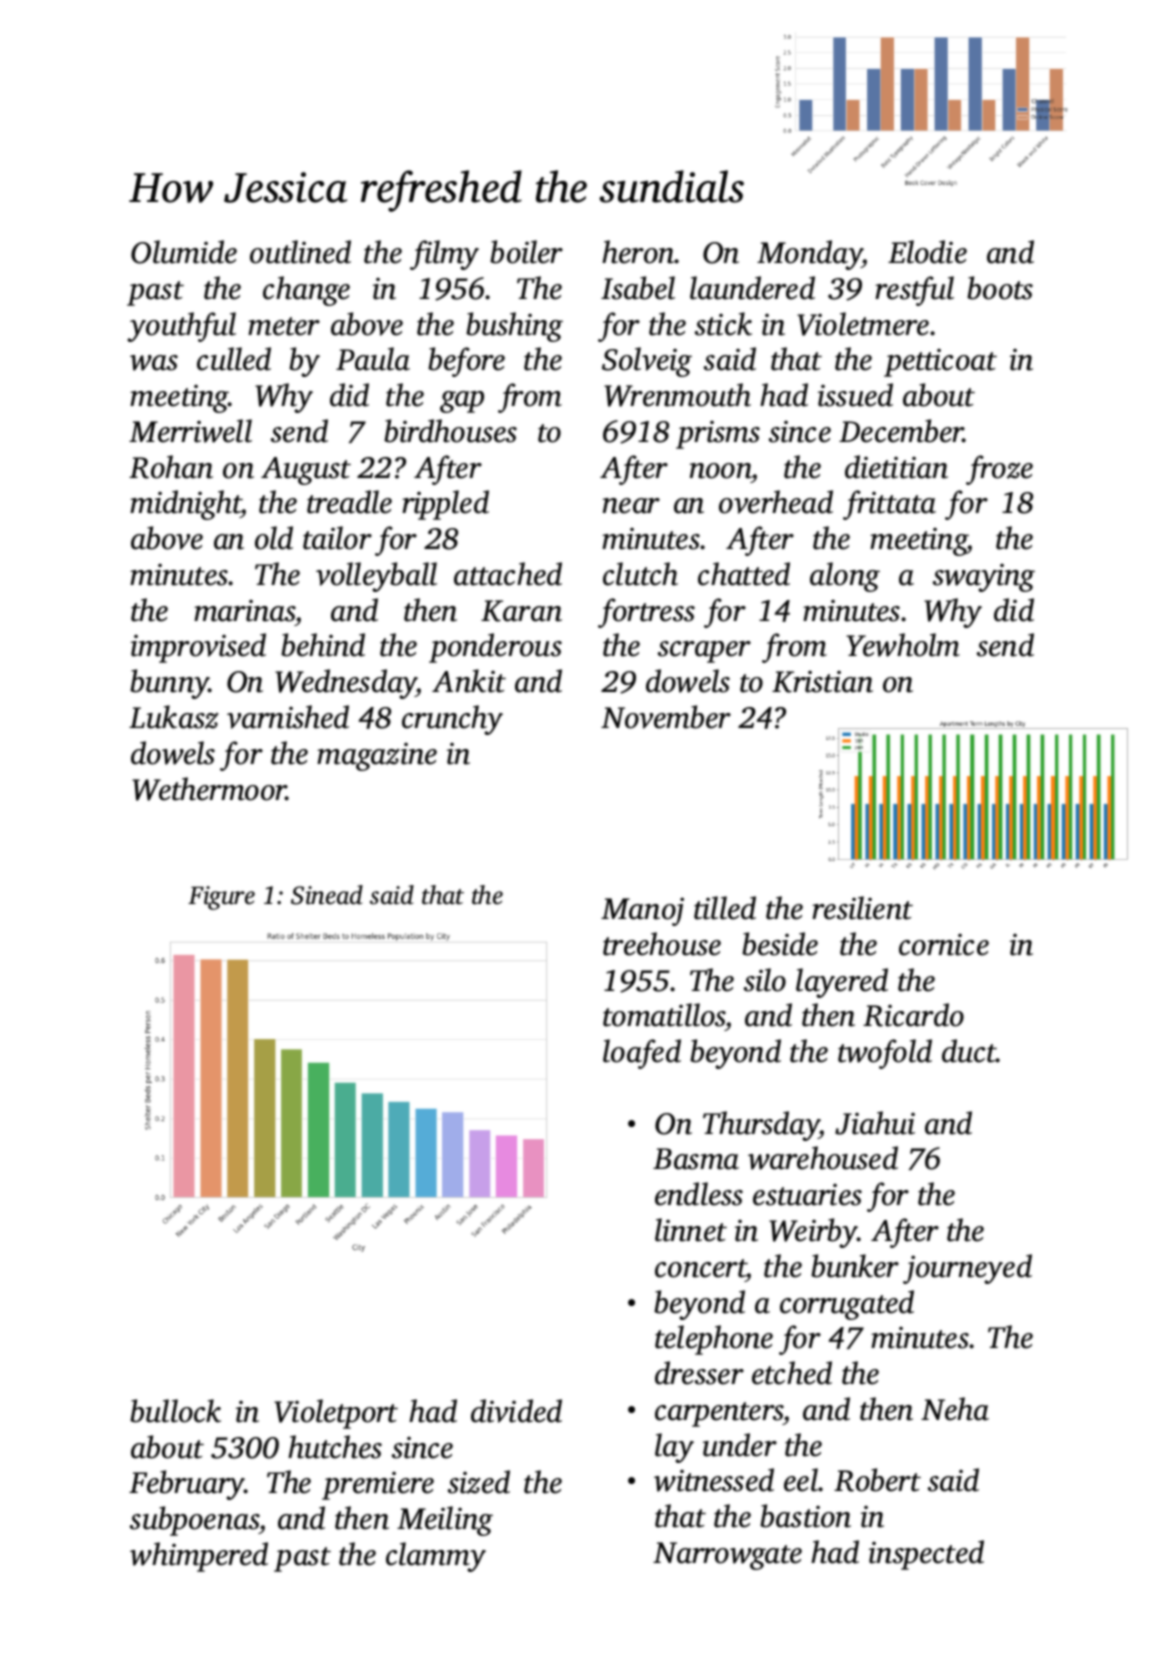 Image resolution: width=1165 pixels, height=1654 pixels. Describe the element at coordinates (514, 327) in the image. I see `bushing` at that location.
